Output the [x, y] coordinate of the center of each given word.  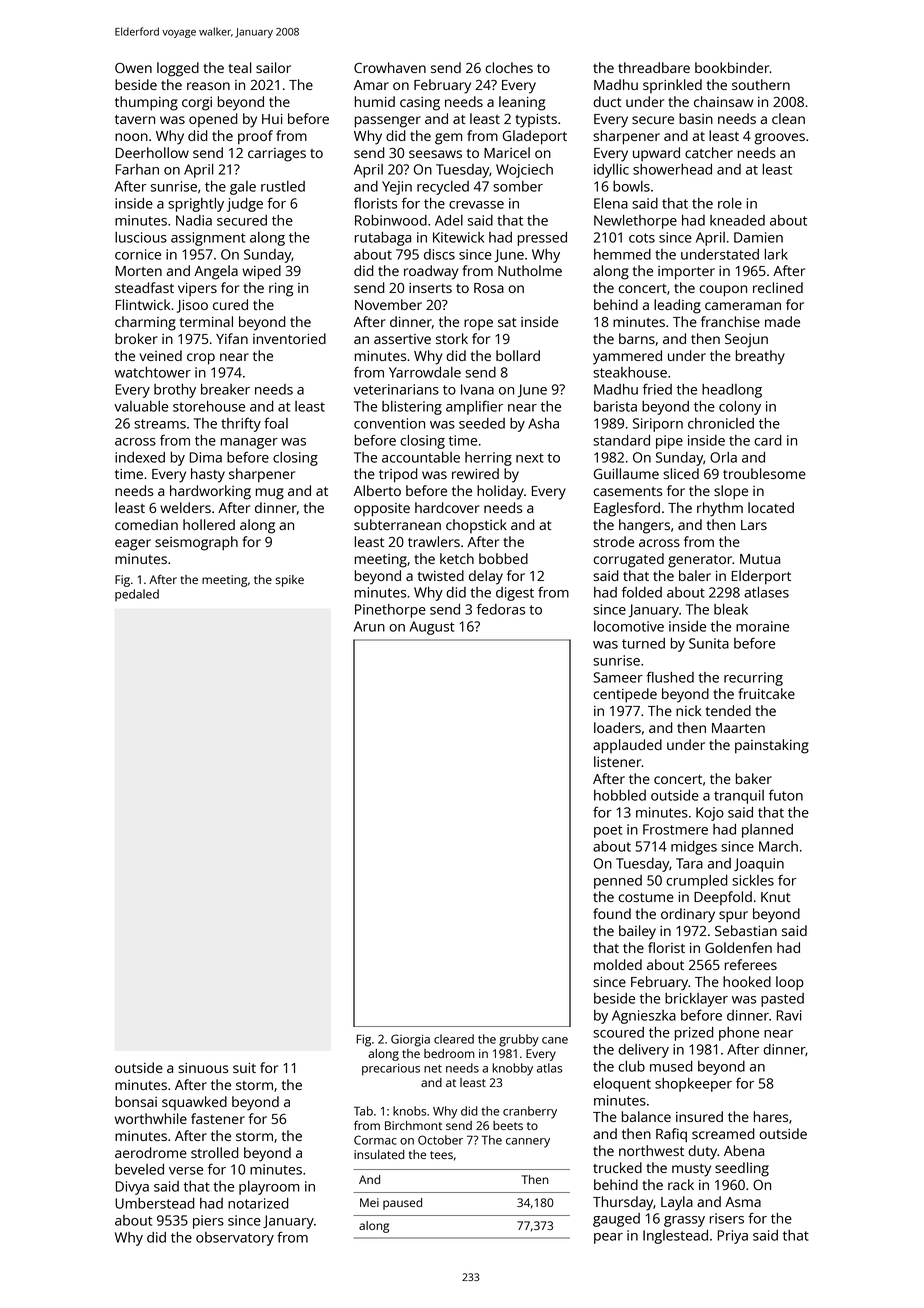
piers [208, 1222]
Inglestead [675, 1237]
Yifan [232, 338]
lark [776, 254]
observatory [235, 1239]
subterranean [397, 524]
